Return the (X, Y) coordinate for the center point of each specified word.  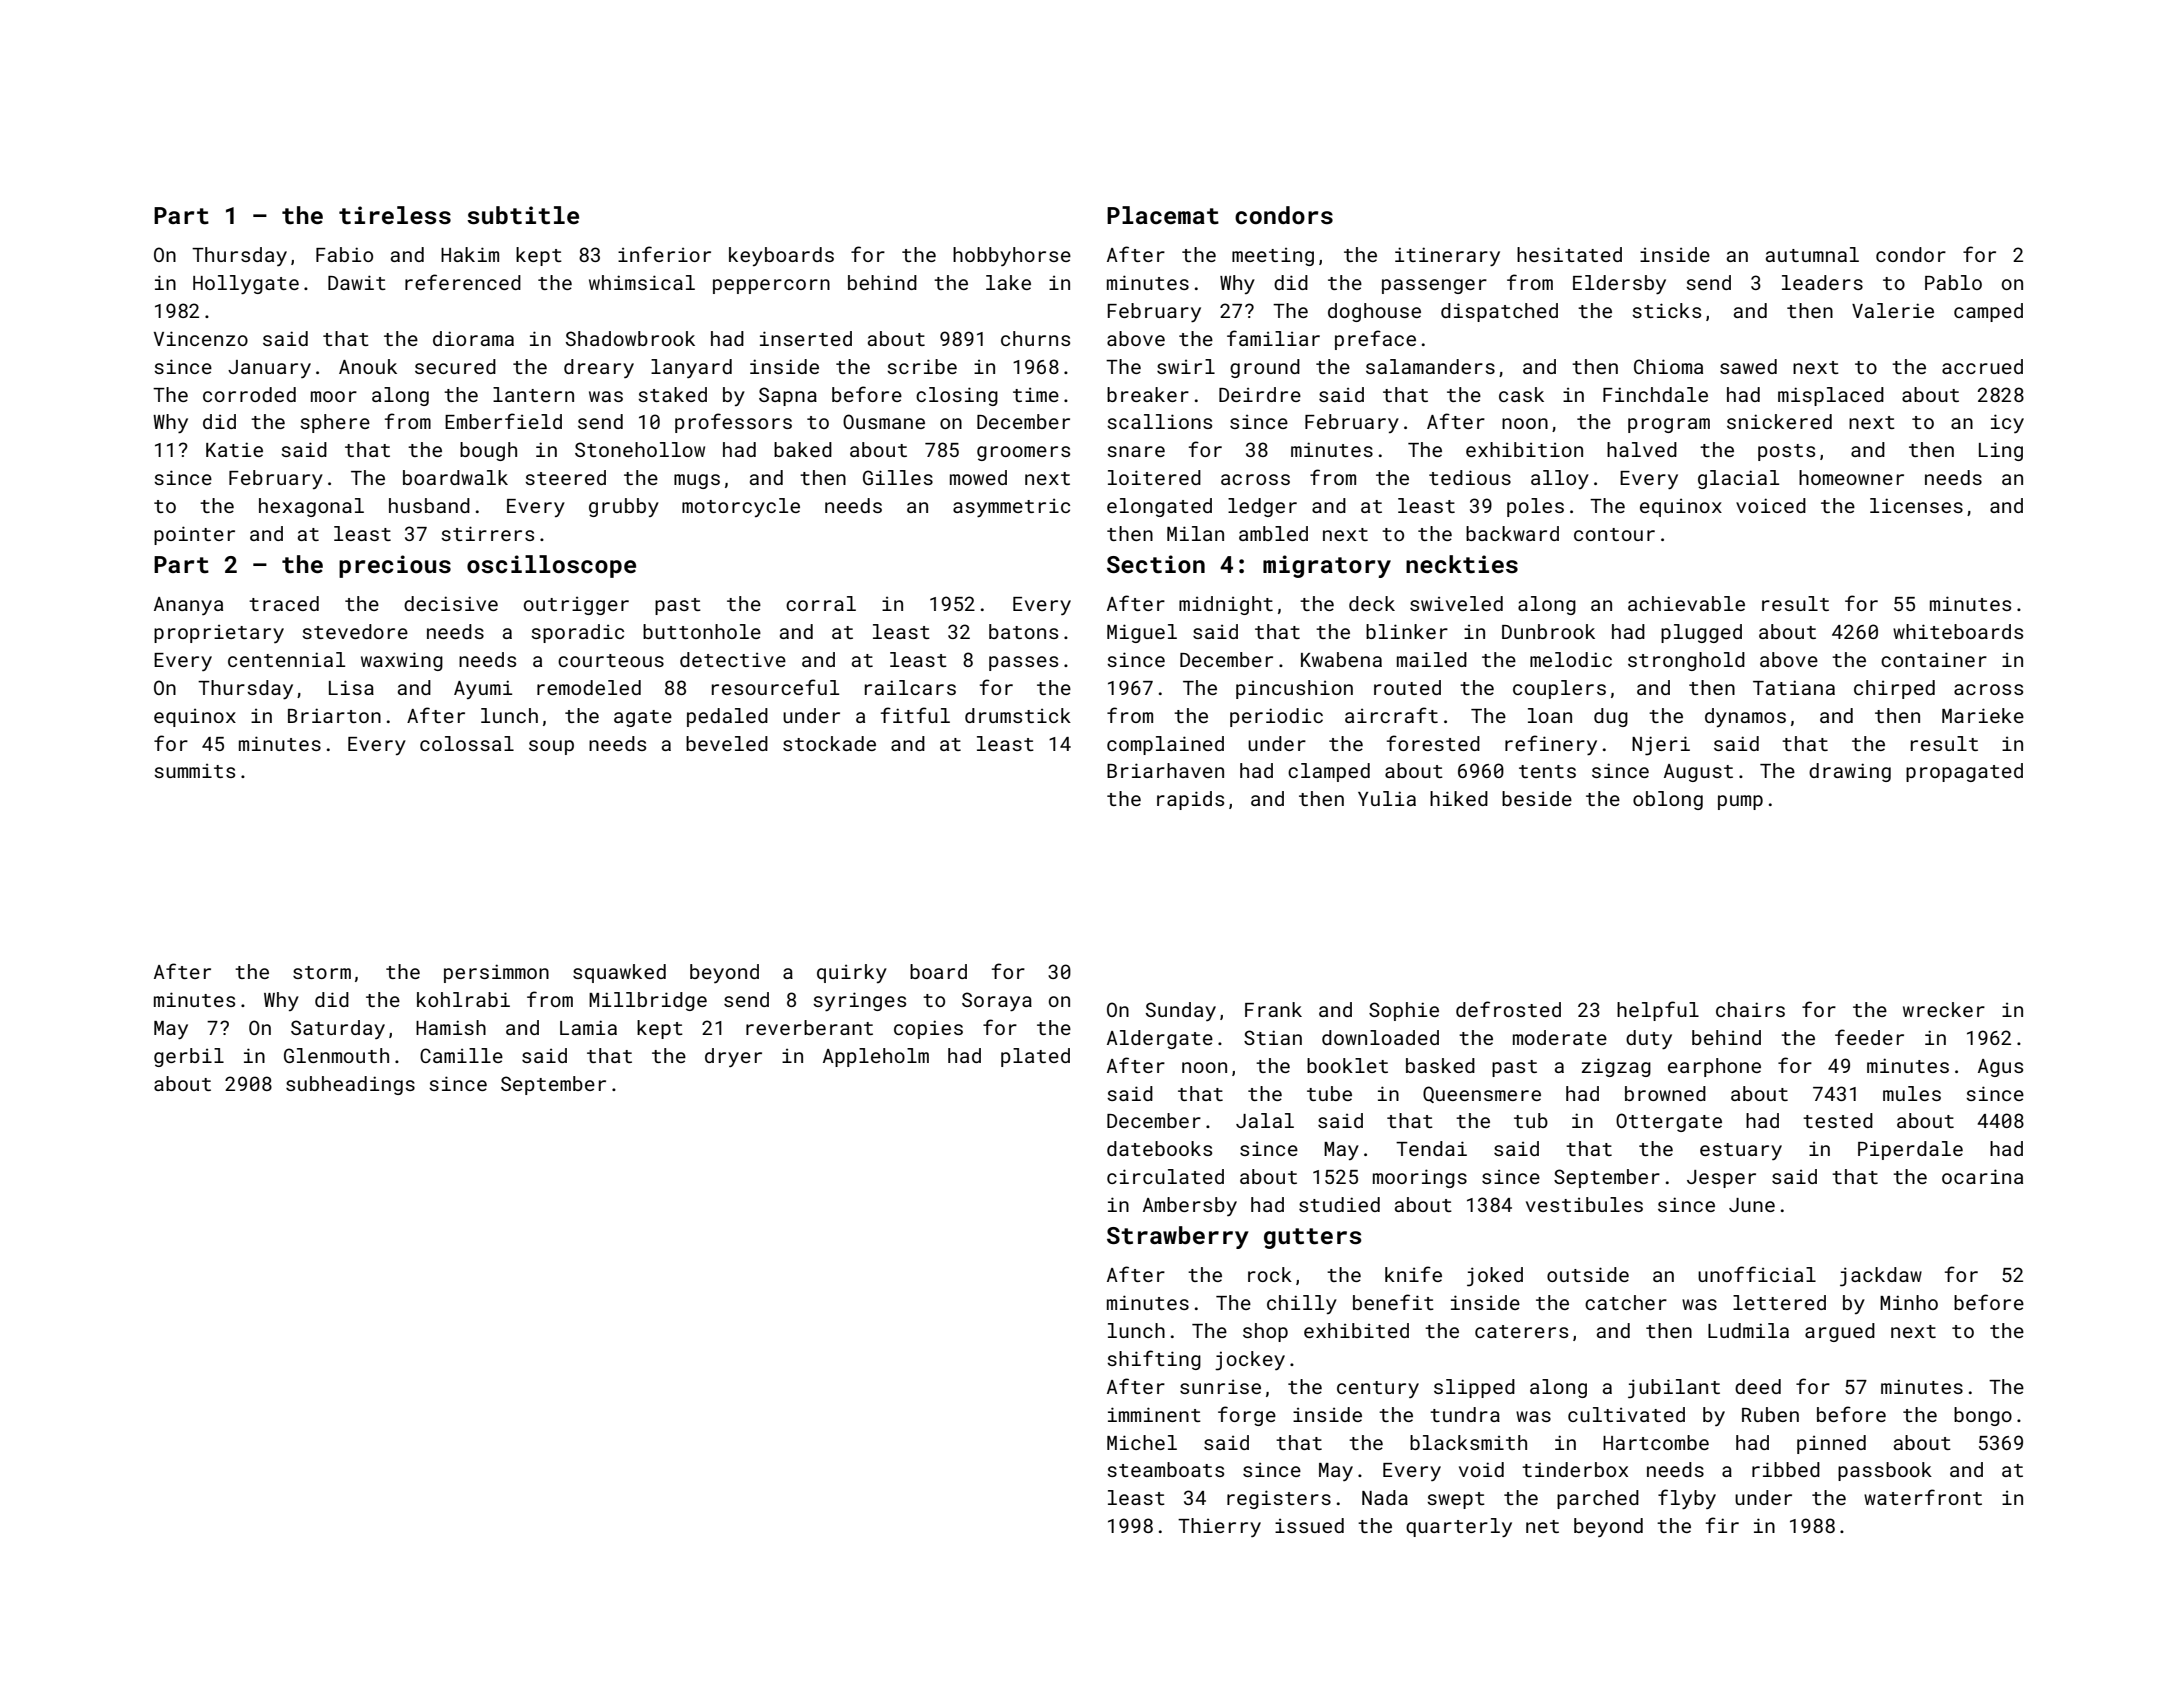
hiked (1459, 798)
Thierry (1219, 1527)
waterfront (1923, 1497)
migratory (1327, 566)
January (269, 369)
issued (1309, 1525)
